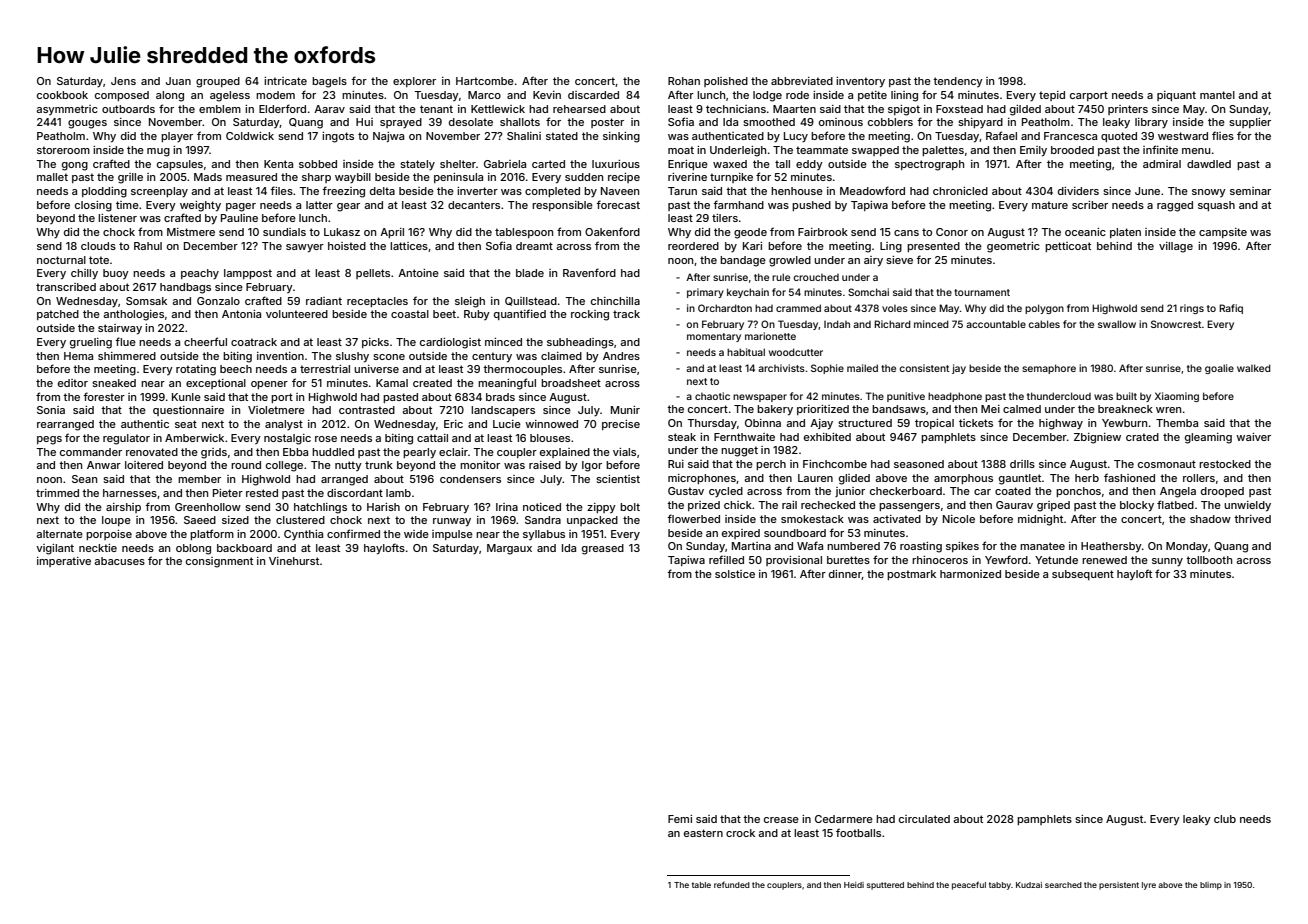 The image size is (1308, 924). What do you see at coordinates (294, 561) in the image?
I see `Vinehurst` at bounding box center [294, 561].
